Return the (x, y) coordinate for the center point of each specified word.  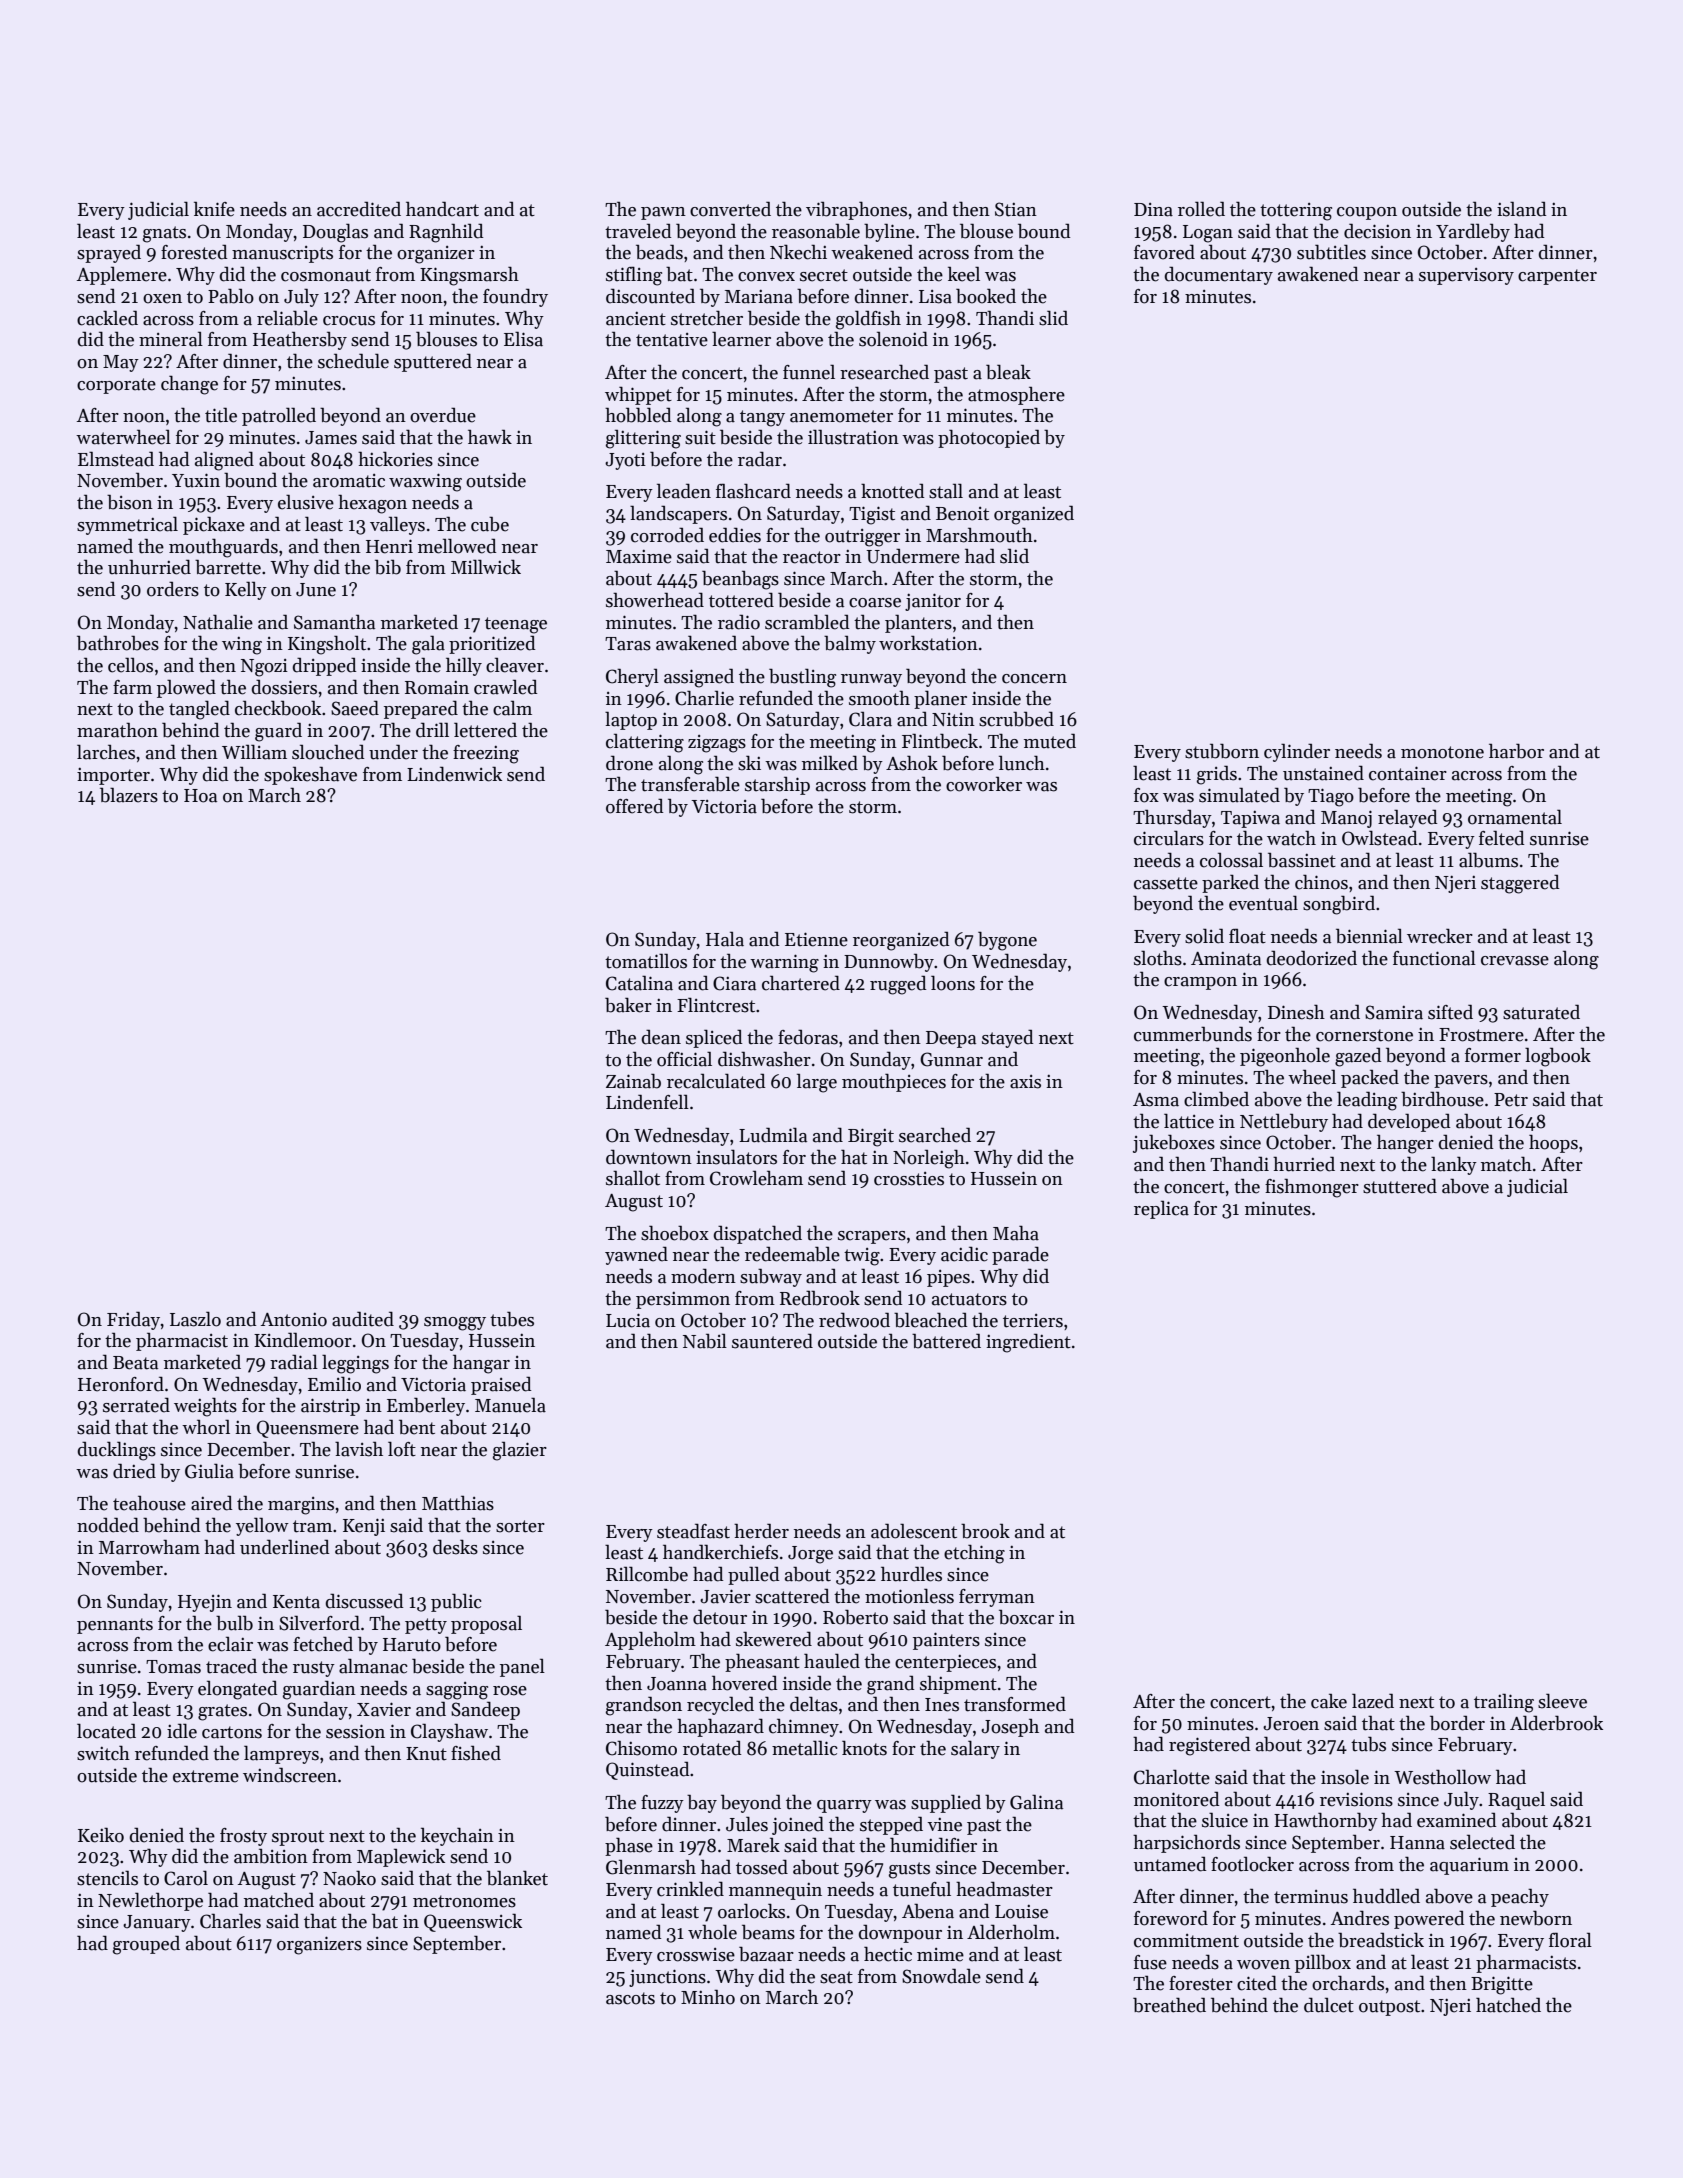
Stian (1016, 209)
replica (1161, 1209)
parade (1020, 1255)
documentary (1218, 275)
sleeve (1562, 1701)
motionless (909, 1596)
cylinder (1297, 752)
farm (132, 687)
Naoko (349, 1878)
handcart (442, 209)
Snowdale (941, 1976)
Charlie (704, 698)
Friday (133, 1320)
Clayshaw (449, 1732)
